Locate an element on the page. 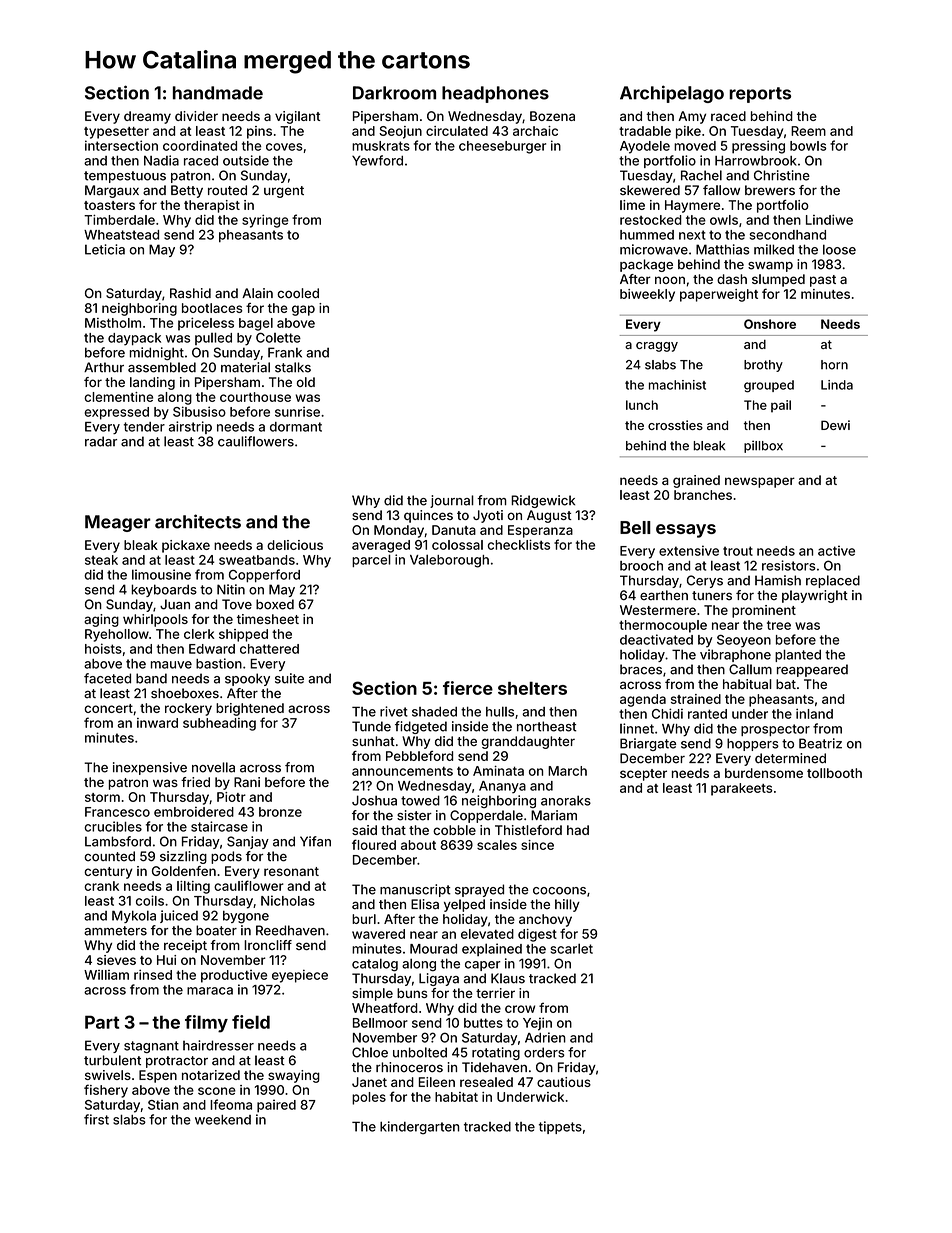 The width and height of the page is (952, 1233). steak is located at coordinates (101, 560).
